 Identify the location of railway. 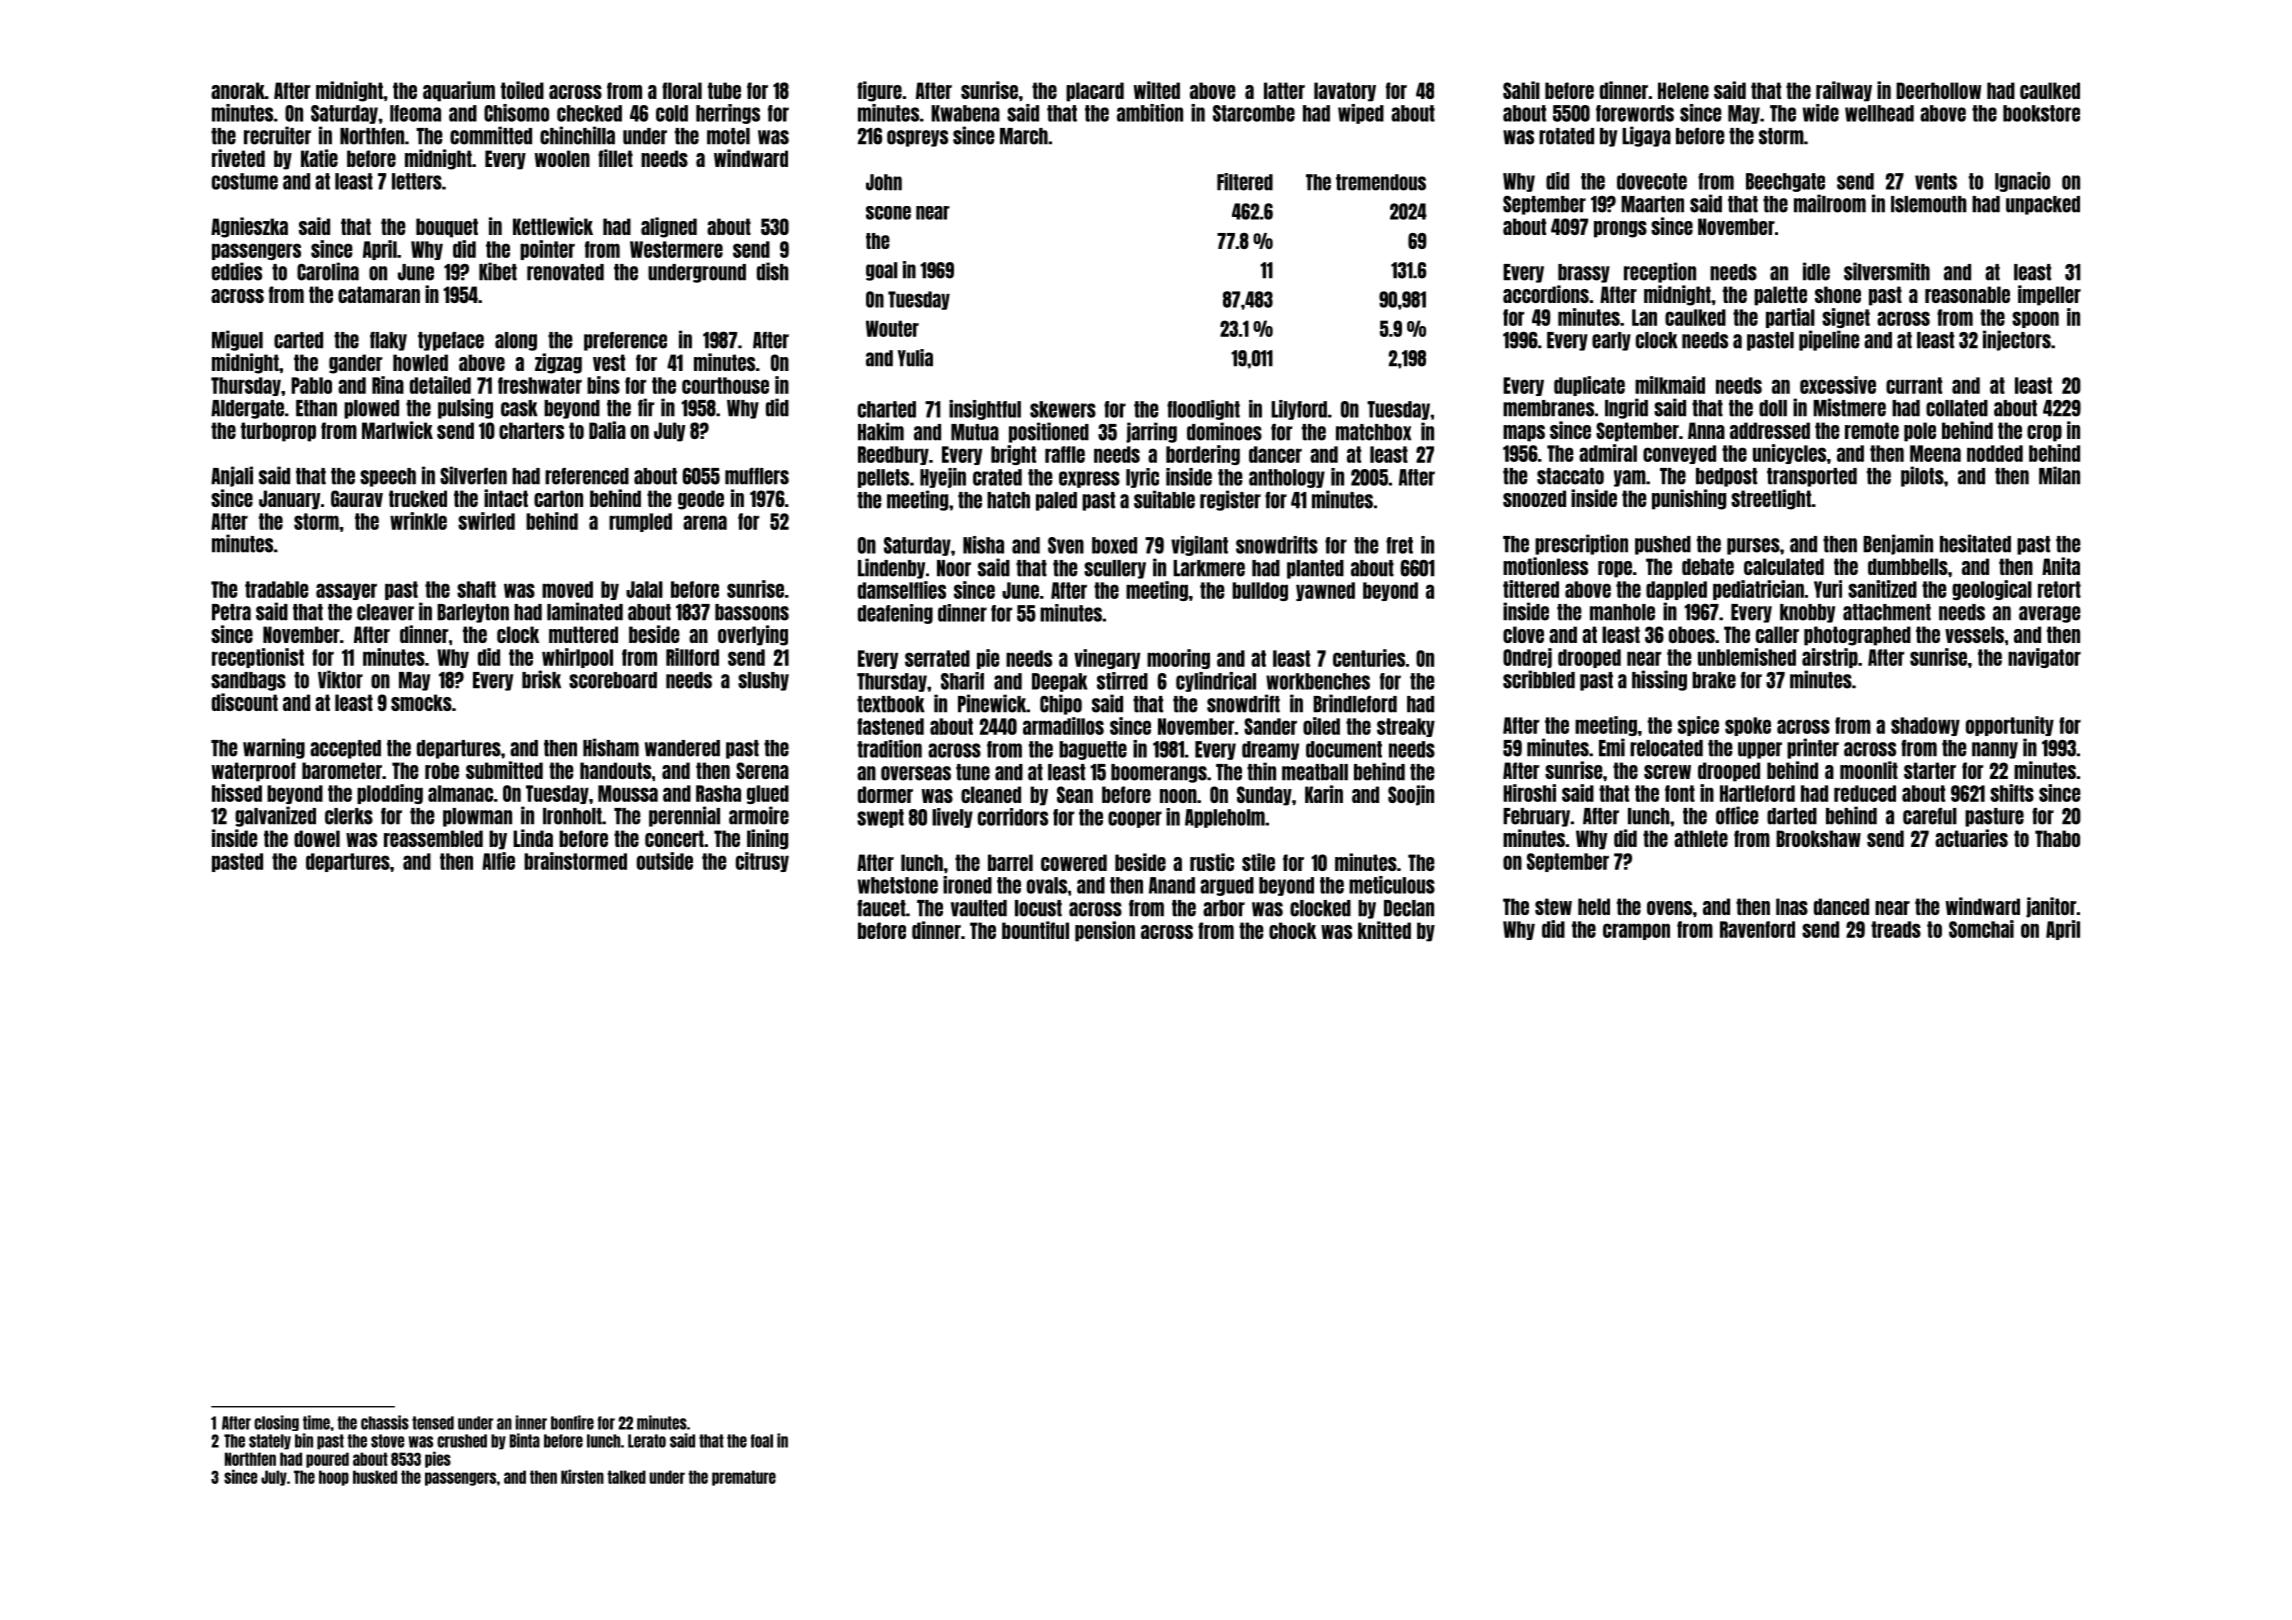
(1844, 91).
